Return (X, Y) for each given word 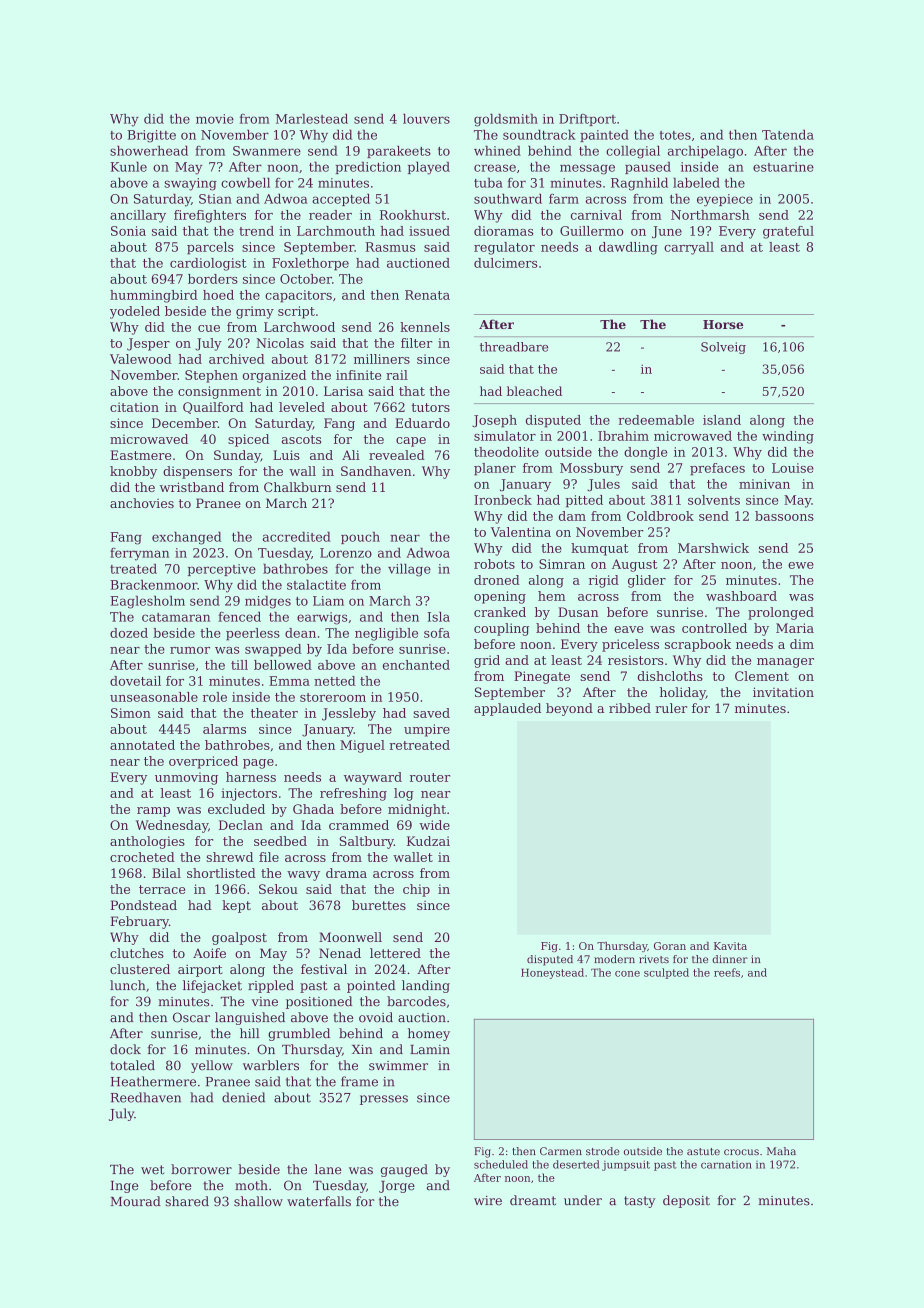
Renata (427, 295)
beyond (569, 709)
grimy (255, 312)
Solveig (723, 348)
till (239, 665)
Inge (125, 1187)
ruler (671, 708)
